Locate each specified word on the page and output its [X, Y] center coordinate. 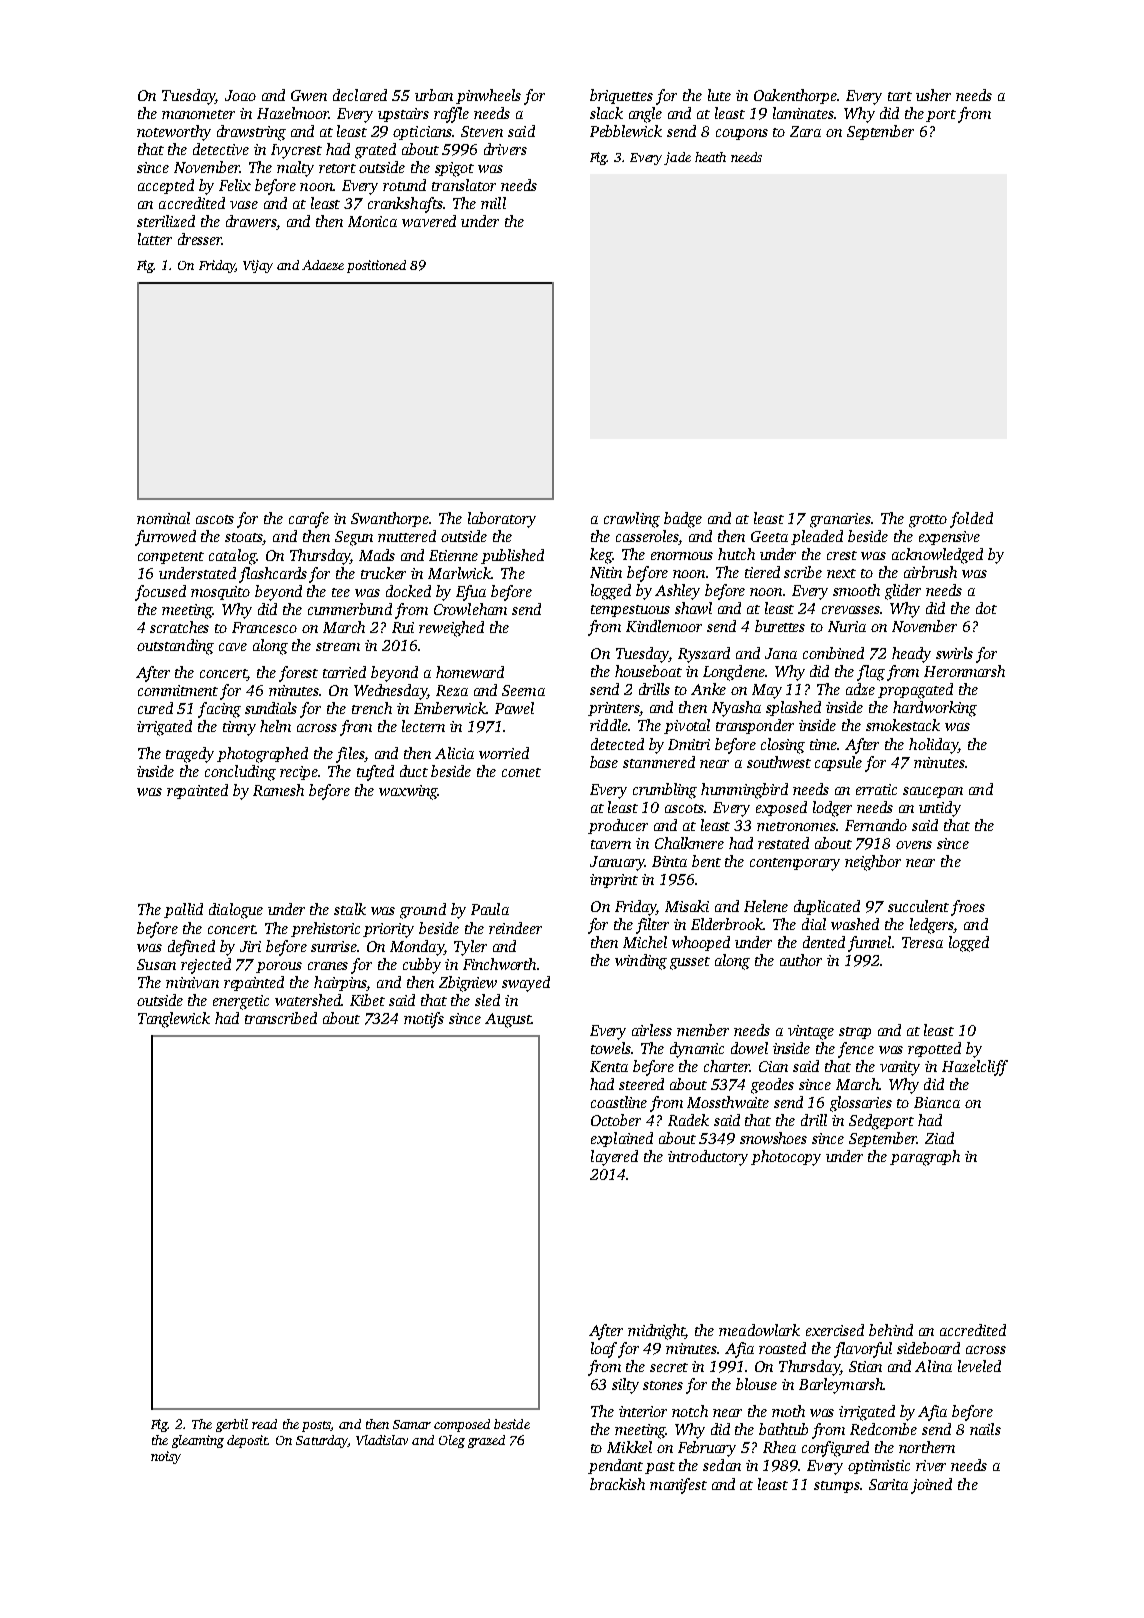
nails [985, 1429]
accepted [166, 186]
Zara [805, 131]
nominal [163, 518]
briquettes [621, 96]
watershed [308, 1000]
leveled [979, 1366]
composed [462, 1425]
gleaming [198, 1441]
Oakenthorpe [795, 96]
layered [614, 1158]
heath [710, 157]
